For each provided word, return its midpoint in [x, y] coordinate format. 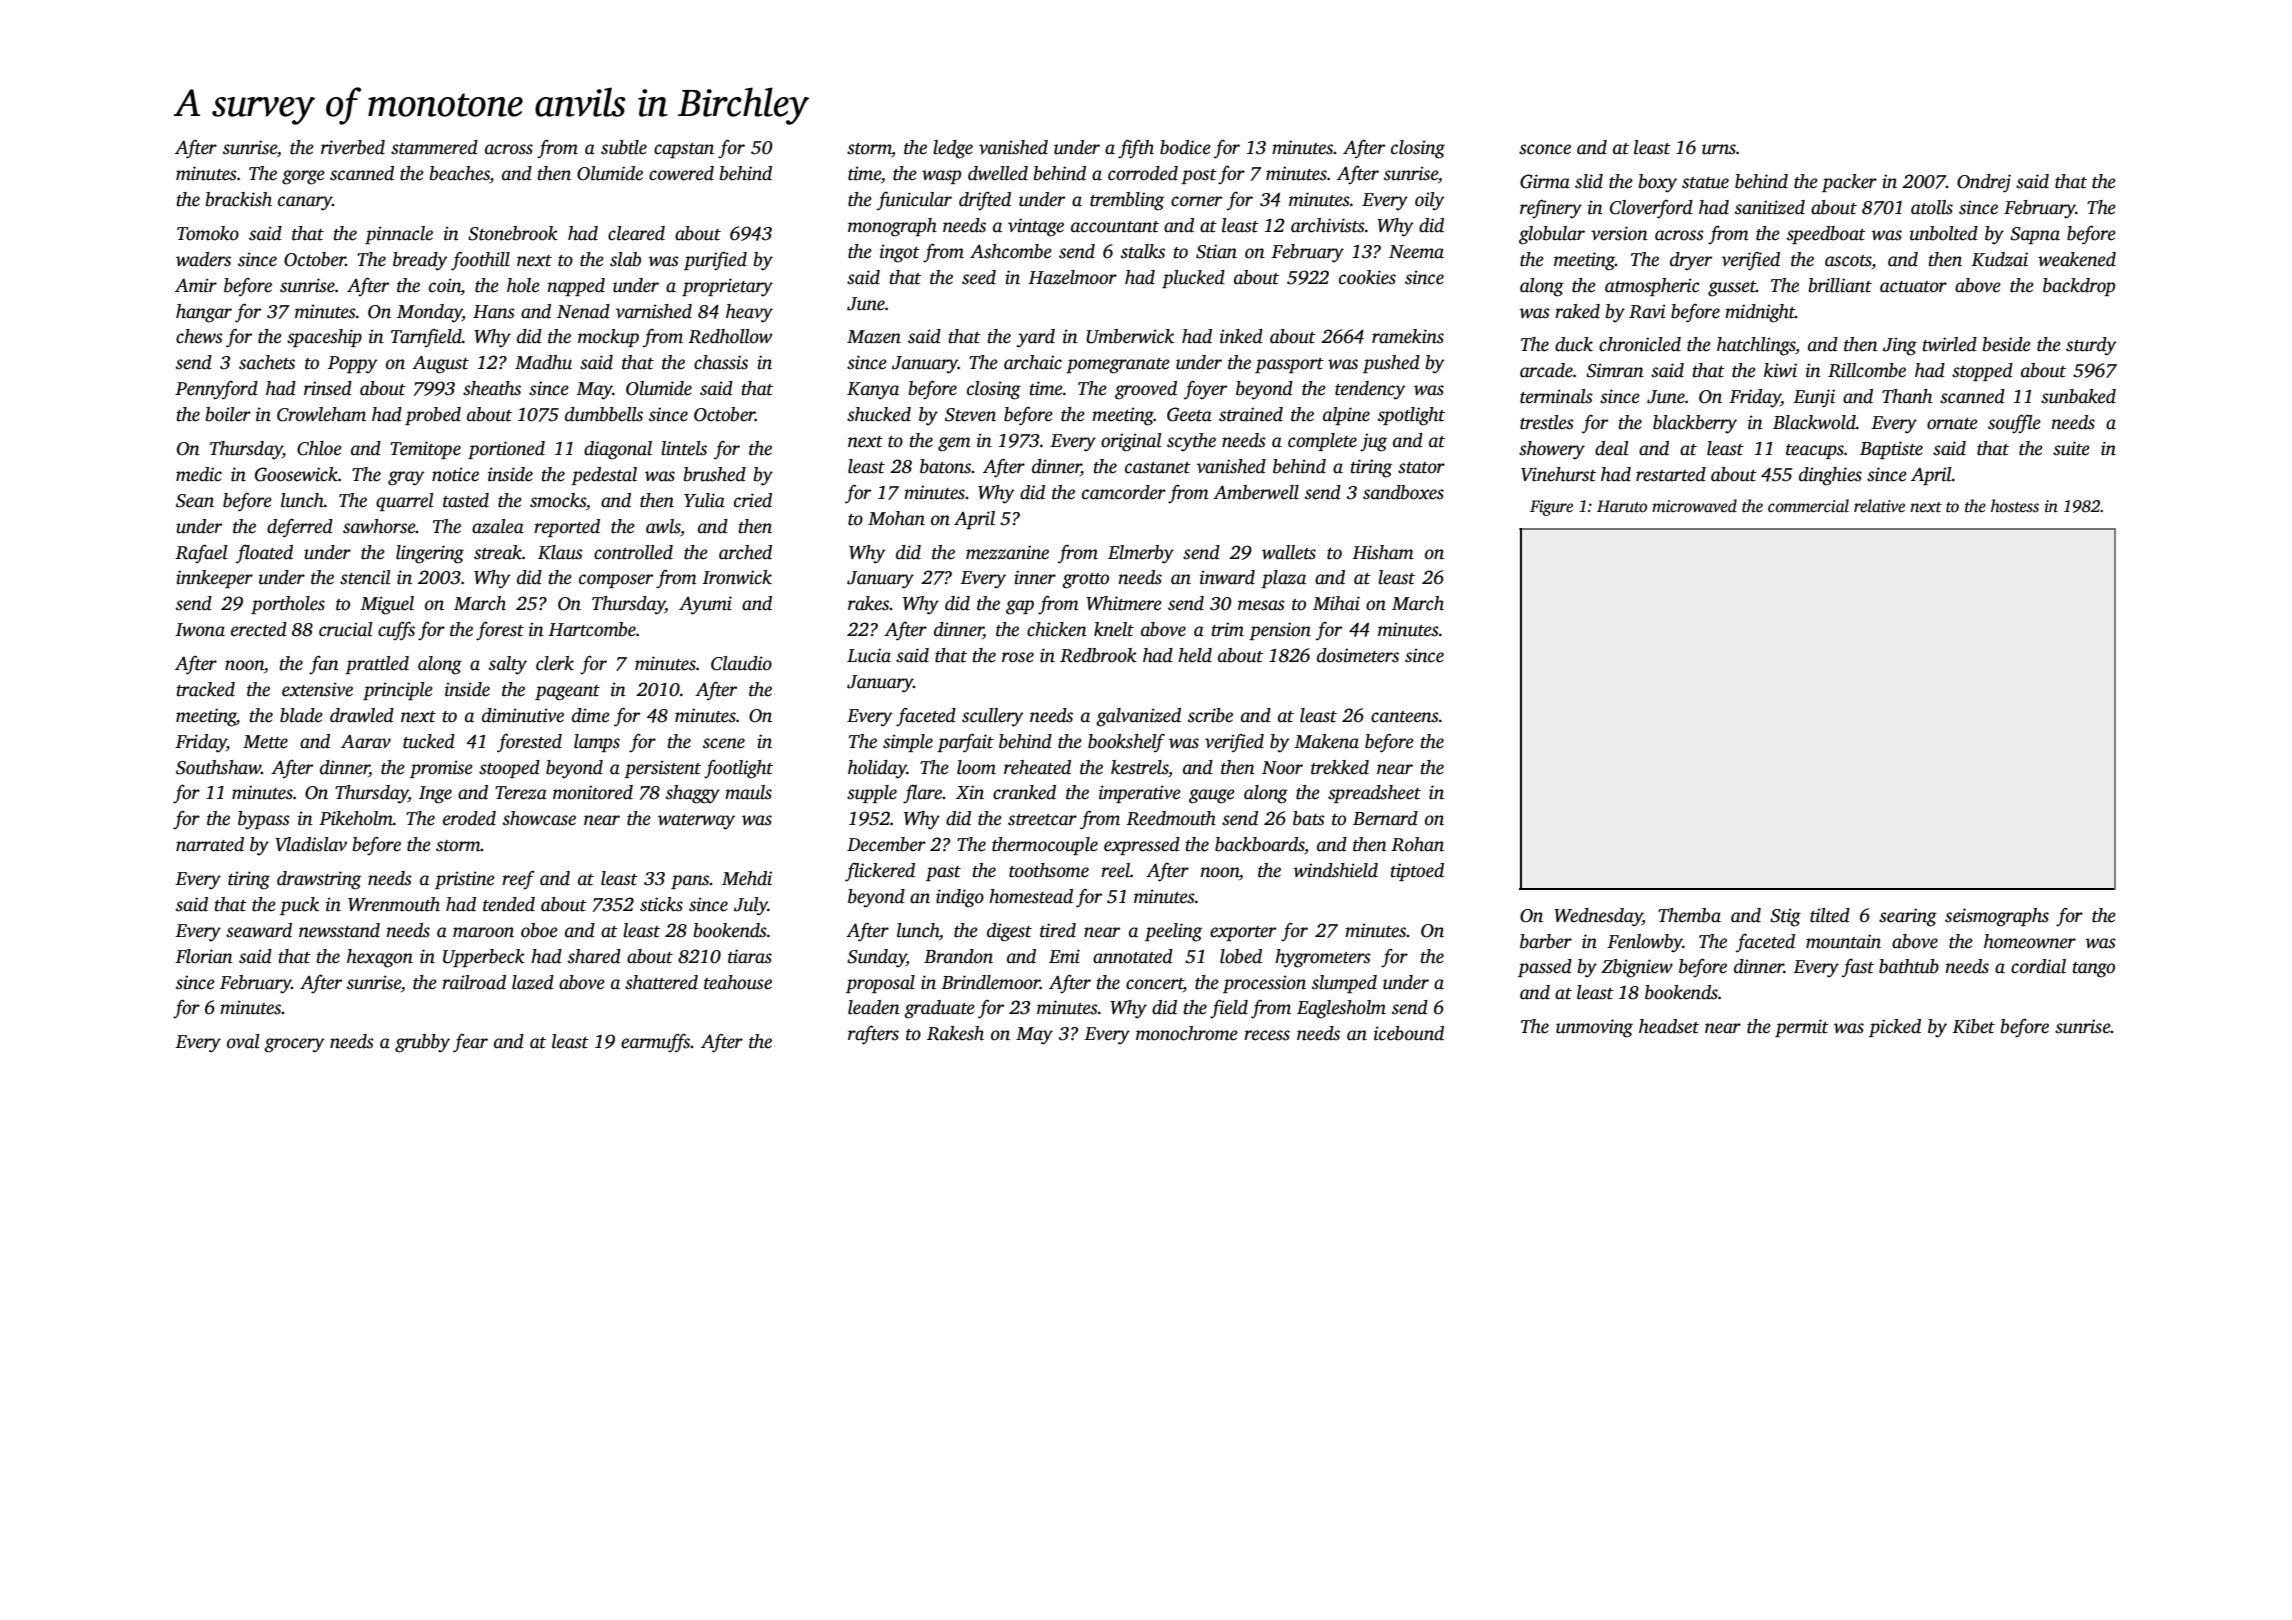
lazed [533, 982]
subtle [624, 147]
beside [2007, 344]
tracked [206, 689]
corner [1196, 201]
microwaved [1694, 506]
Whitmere [1124, 603]
